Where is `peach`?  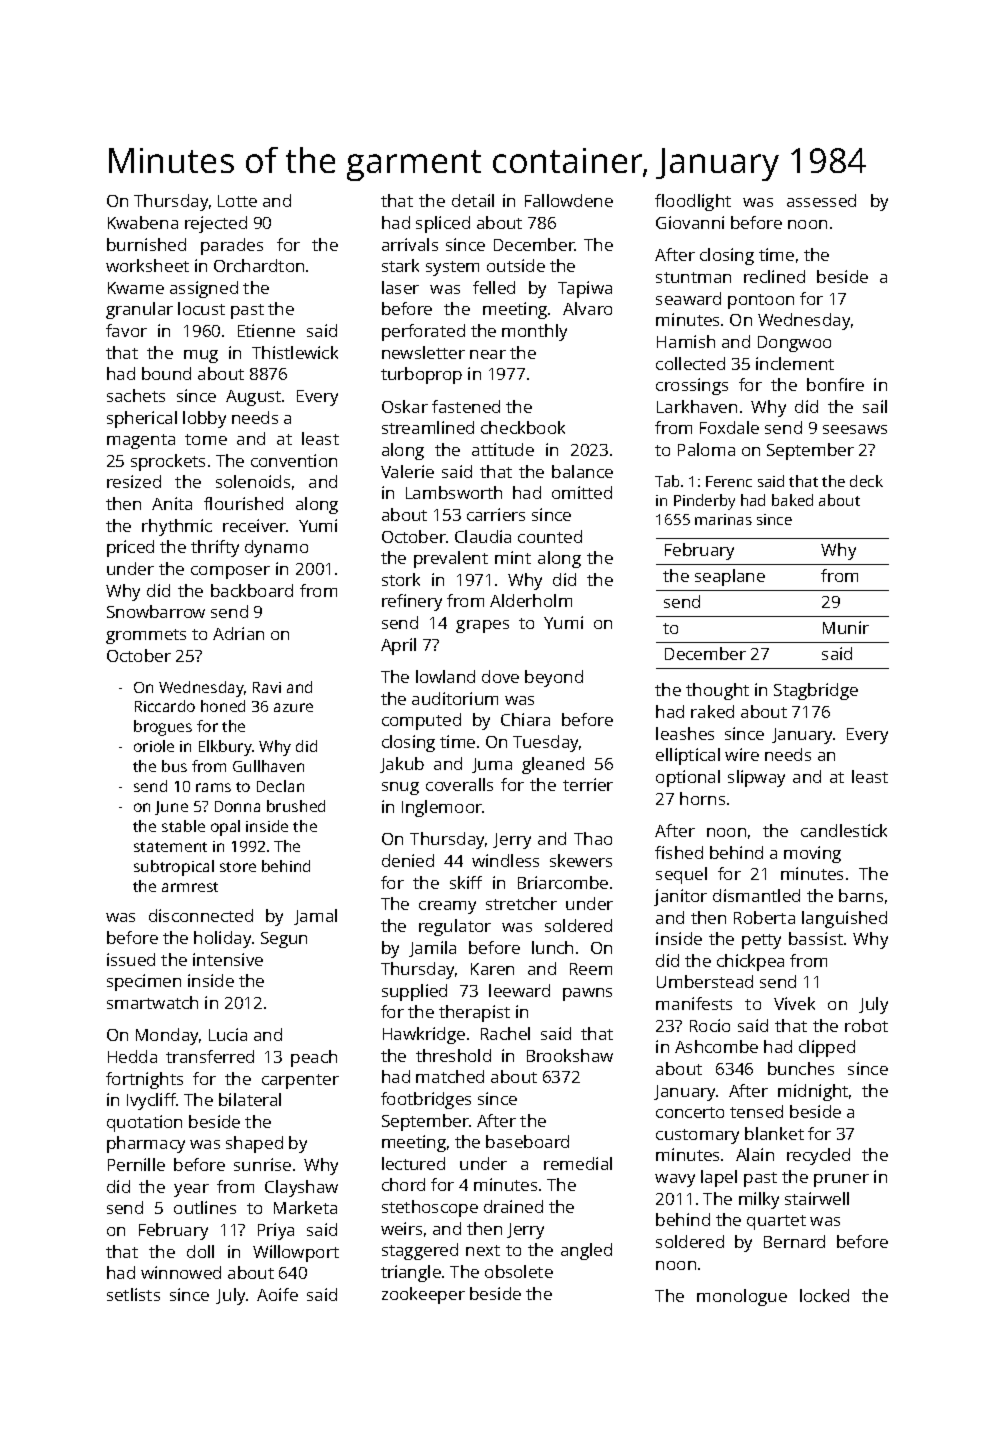 peach is located at coordinates (314, 1058).
